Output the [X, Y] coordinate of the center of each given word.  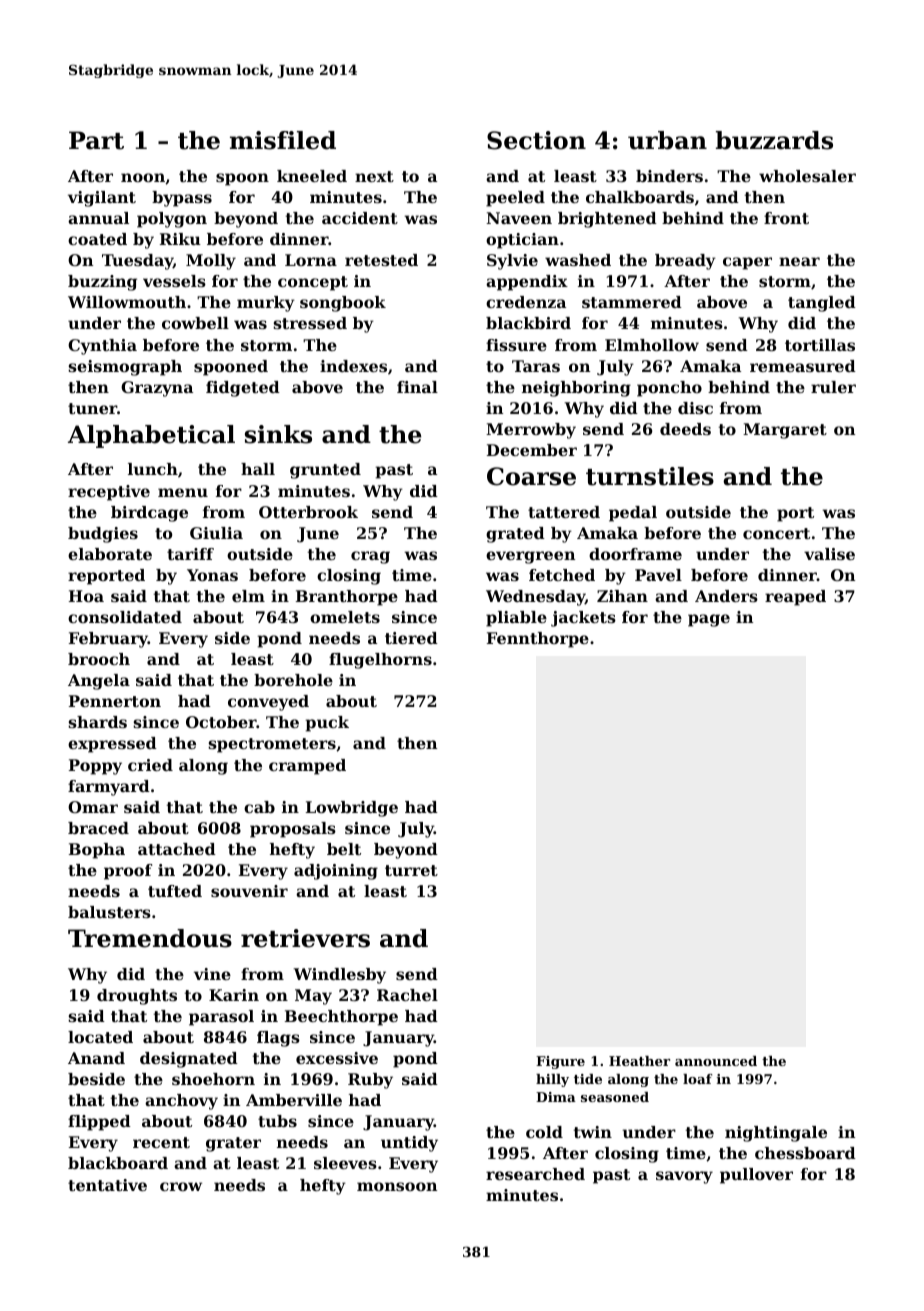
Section [536, 140]
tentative [107, 1185]
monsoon [397, 1186]
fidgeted [243, 389]
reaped [795, 598]
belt [344, 849]
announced [716, 1061]
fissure [516, 345]
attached [177, 849]
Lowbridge [352, 809]
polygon [172, 220]
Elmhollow [652, 345]
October [221, 722]
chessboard [805, 1153]
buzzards [774, 140]
